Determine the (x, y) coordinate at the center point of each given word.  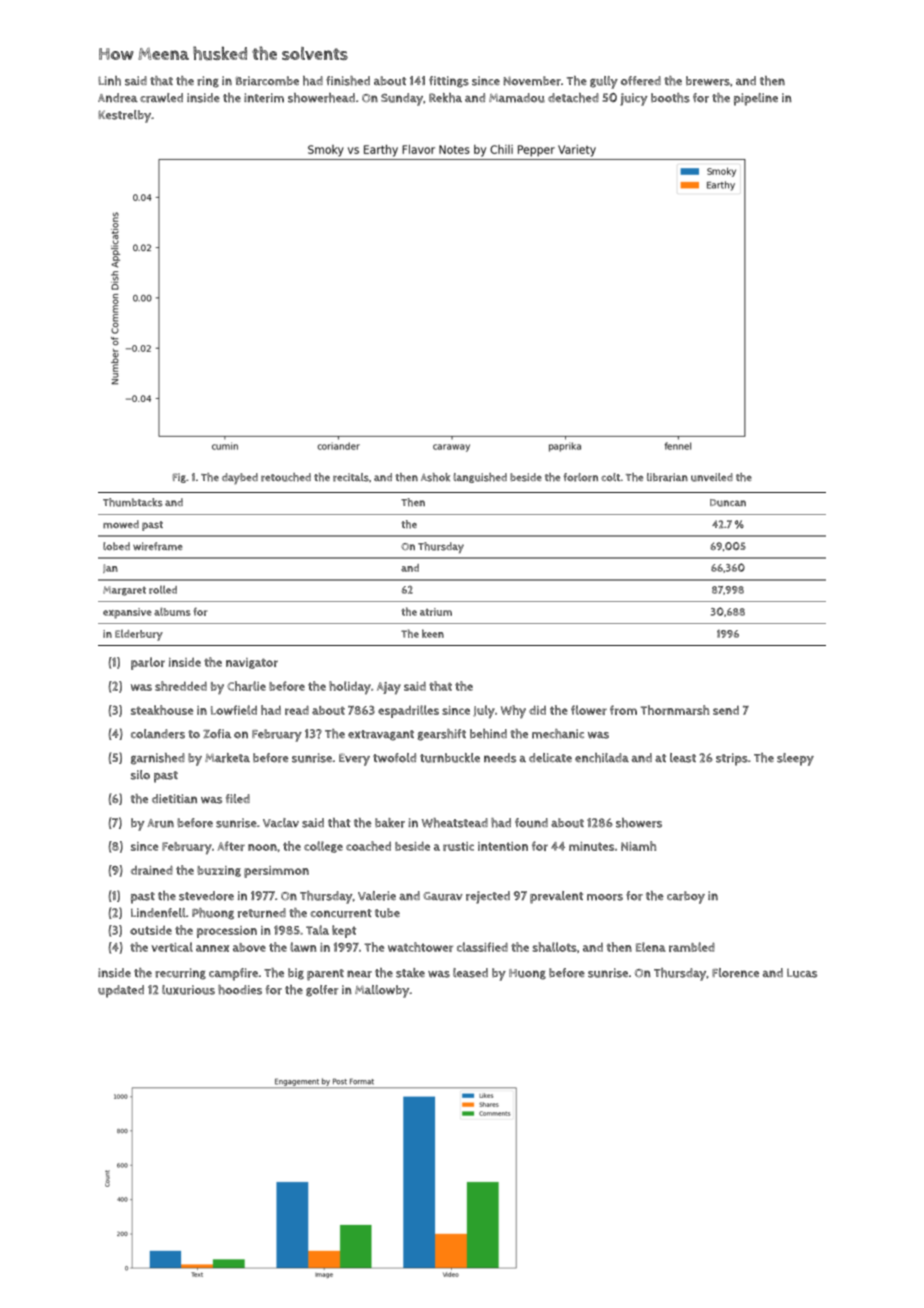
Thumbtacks (133, 502)
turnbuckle (450, 758)
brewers (708, 81)
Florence (735, 973)
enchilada (602, 758)
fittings (449, 82)
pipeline (756, 99)
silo (140, 775)
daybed (240, 479)
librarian (667, 477)
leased (470, 973)
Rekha (445, 98)
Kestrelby (124, 116)
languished (480, 478)
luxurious (188, 990)
